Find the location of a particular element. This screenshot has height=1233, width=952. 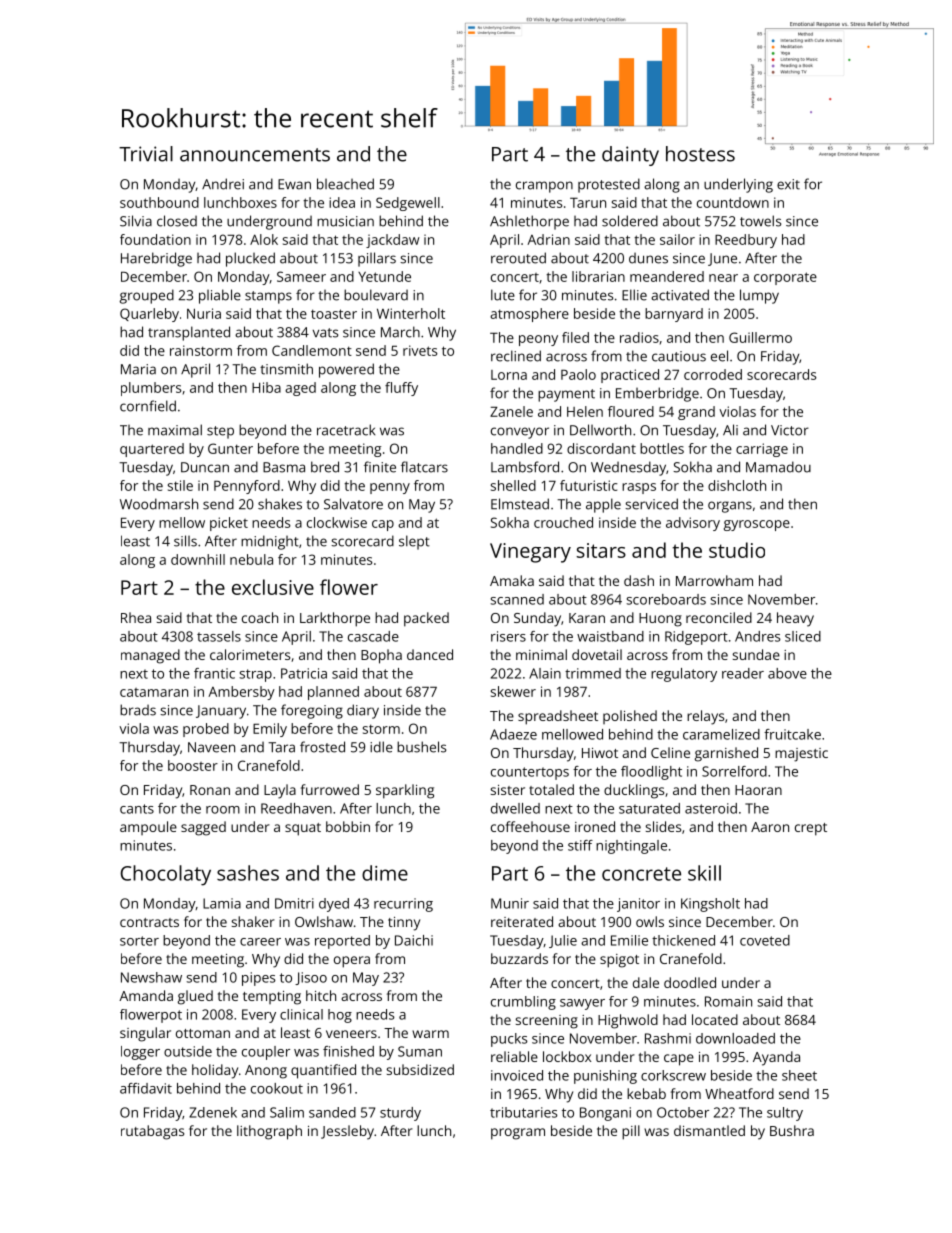

dishcloth is located at coordinates (737, 485).
